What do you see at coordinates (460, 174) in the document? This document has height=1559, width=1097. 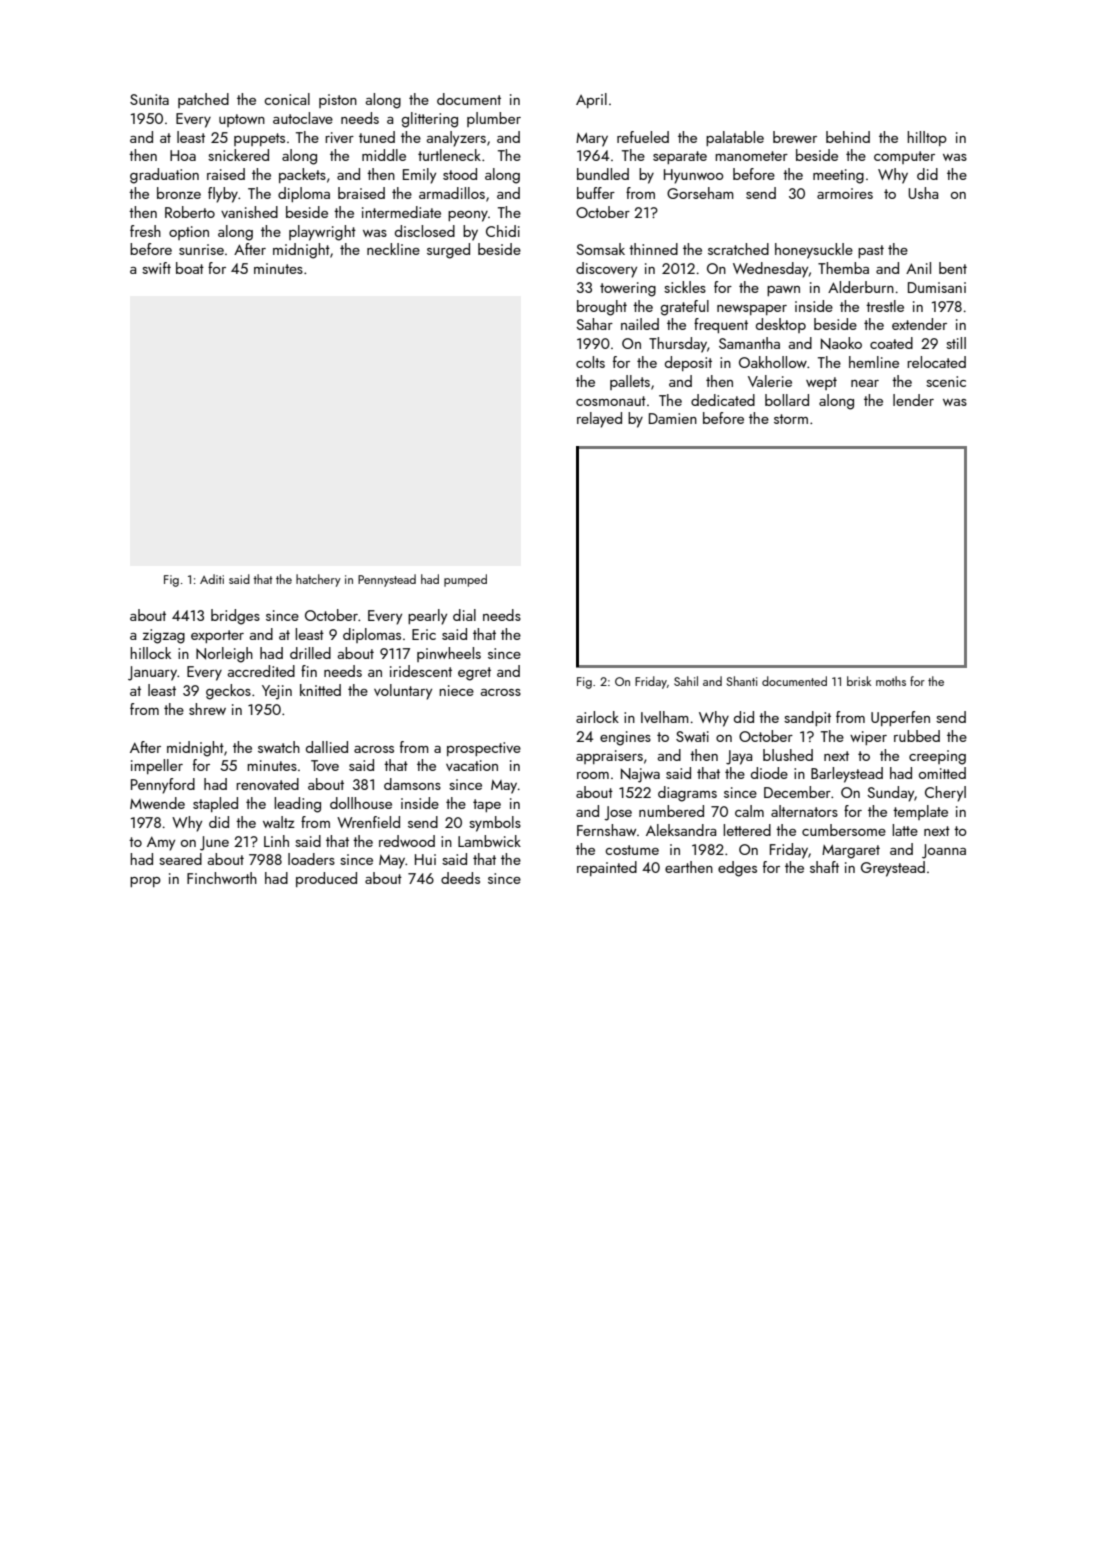 I see `stood` at bounding box center [460, 174].
